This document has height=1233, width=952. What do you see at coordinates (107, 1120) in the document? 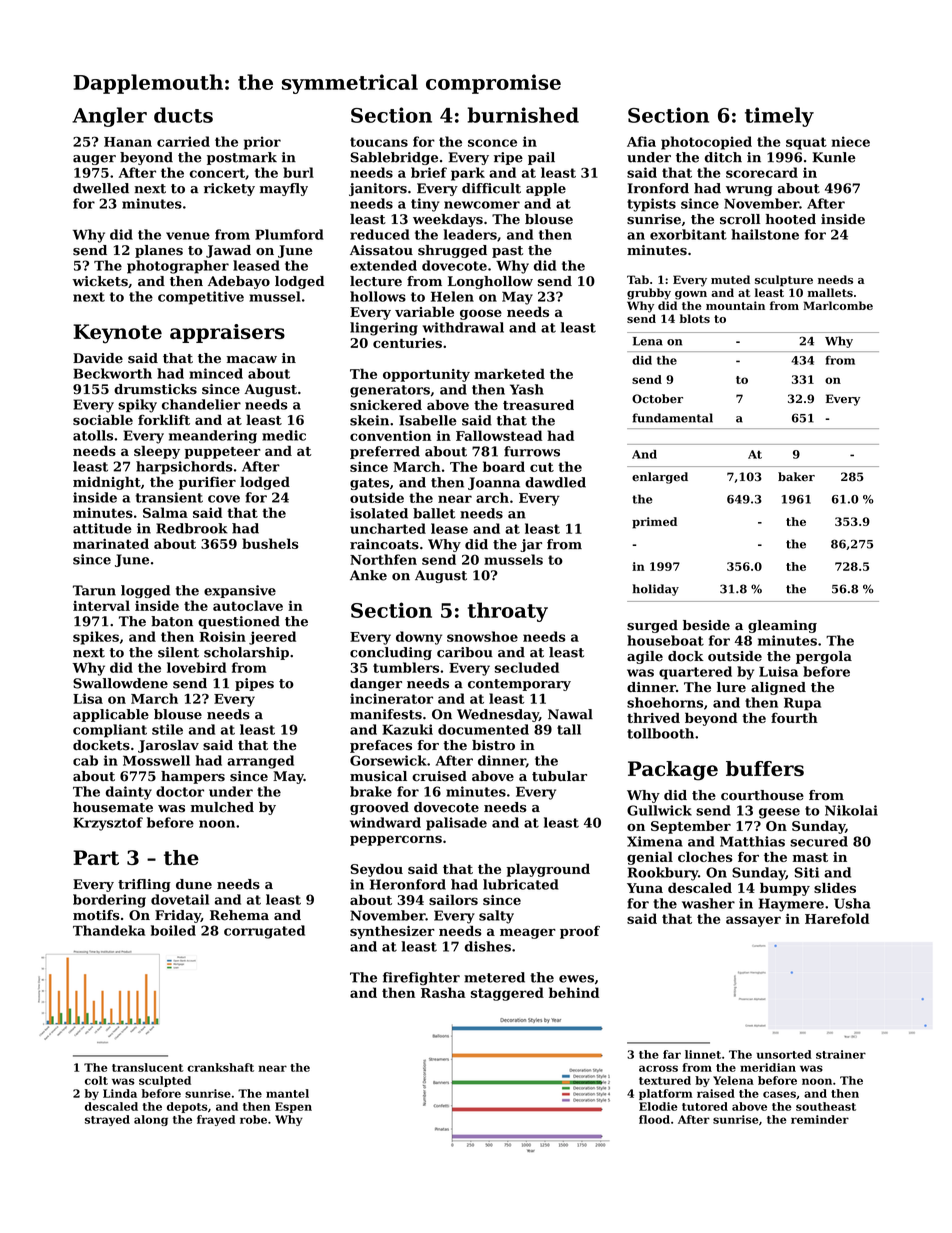
I see `strayed` at bounding box center [107, 1120].
